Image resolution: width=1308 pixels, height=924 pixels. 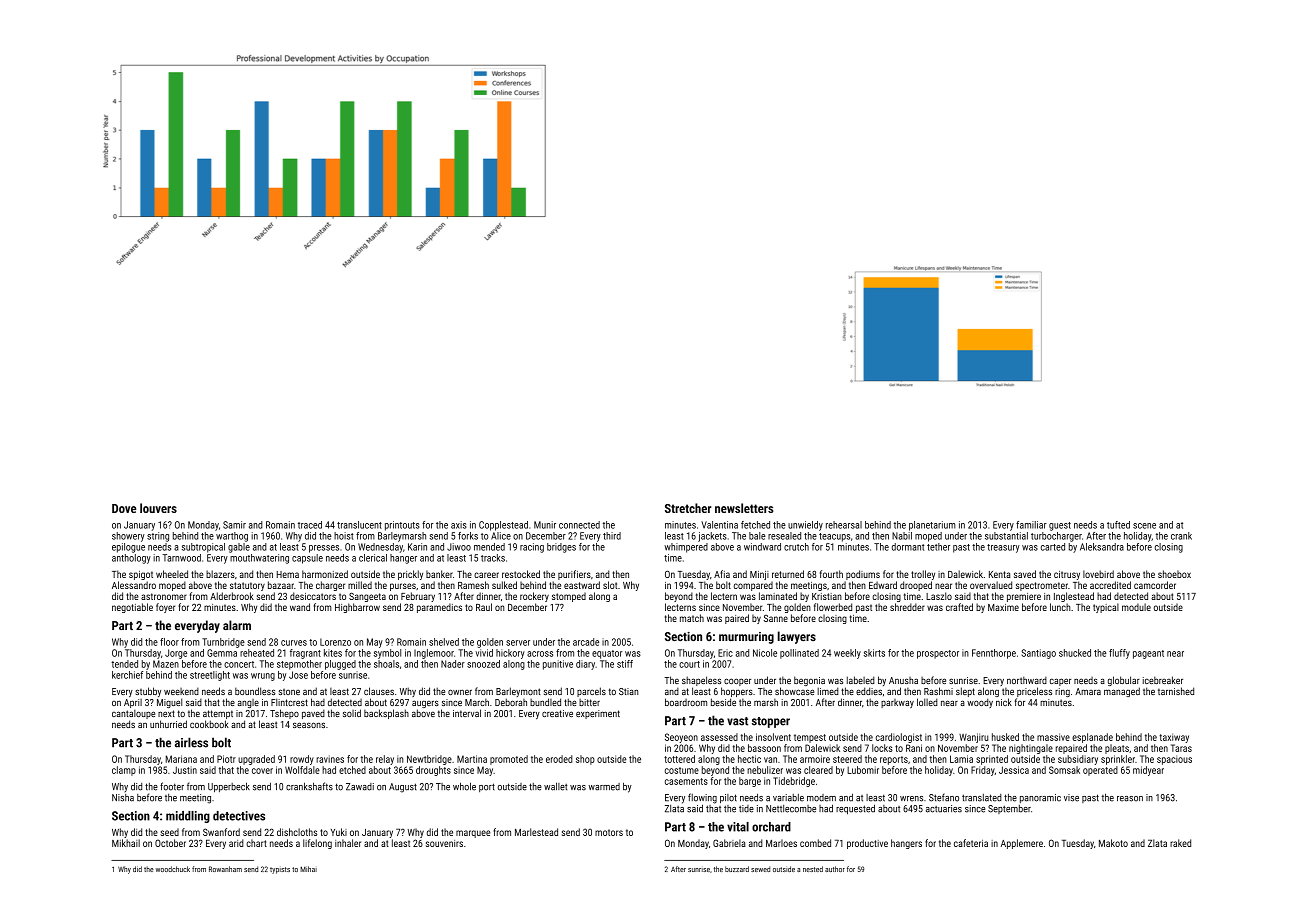 What do you see at coordinates (1102, 547) in the screenshot?
I see `Aleksandra` at bounding box center [1102, 547].
